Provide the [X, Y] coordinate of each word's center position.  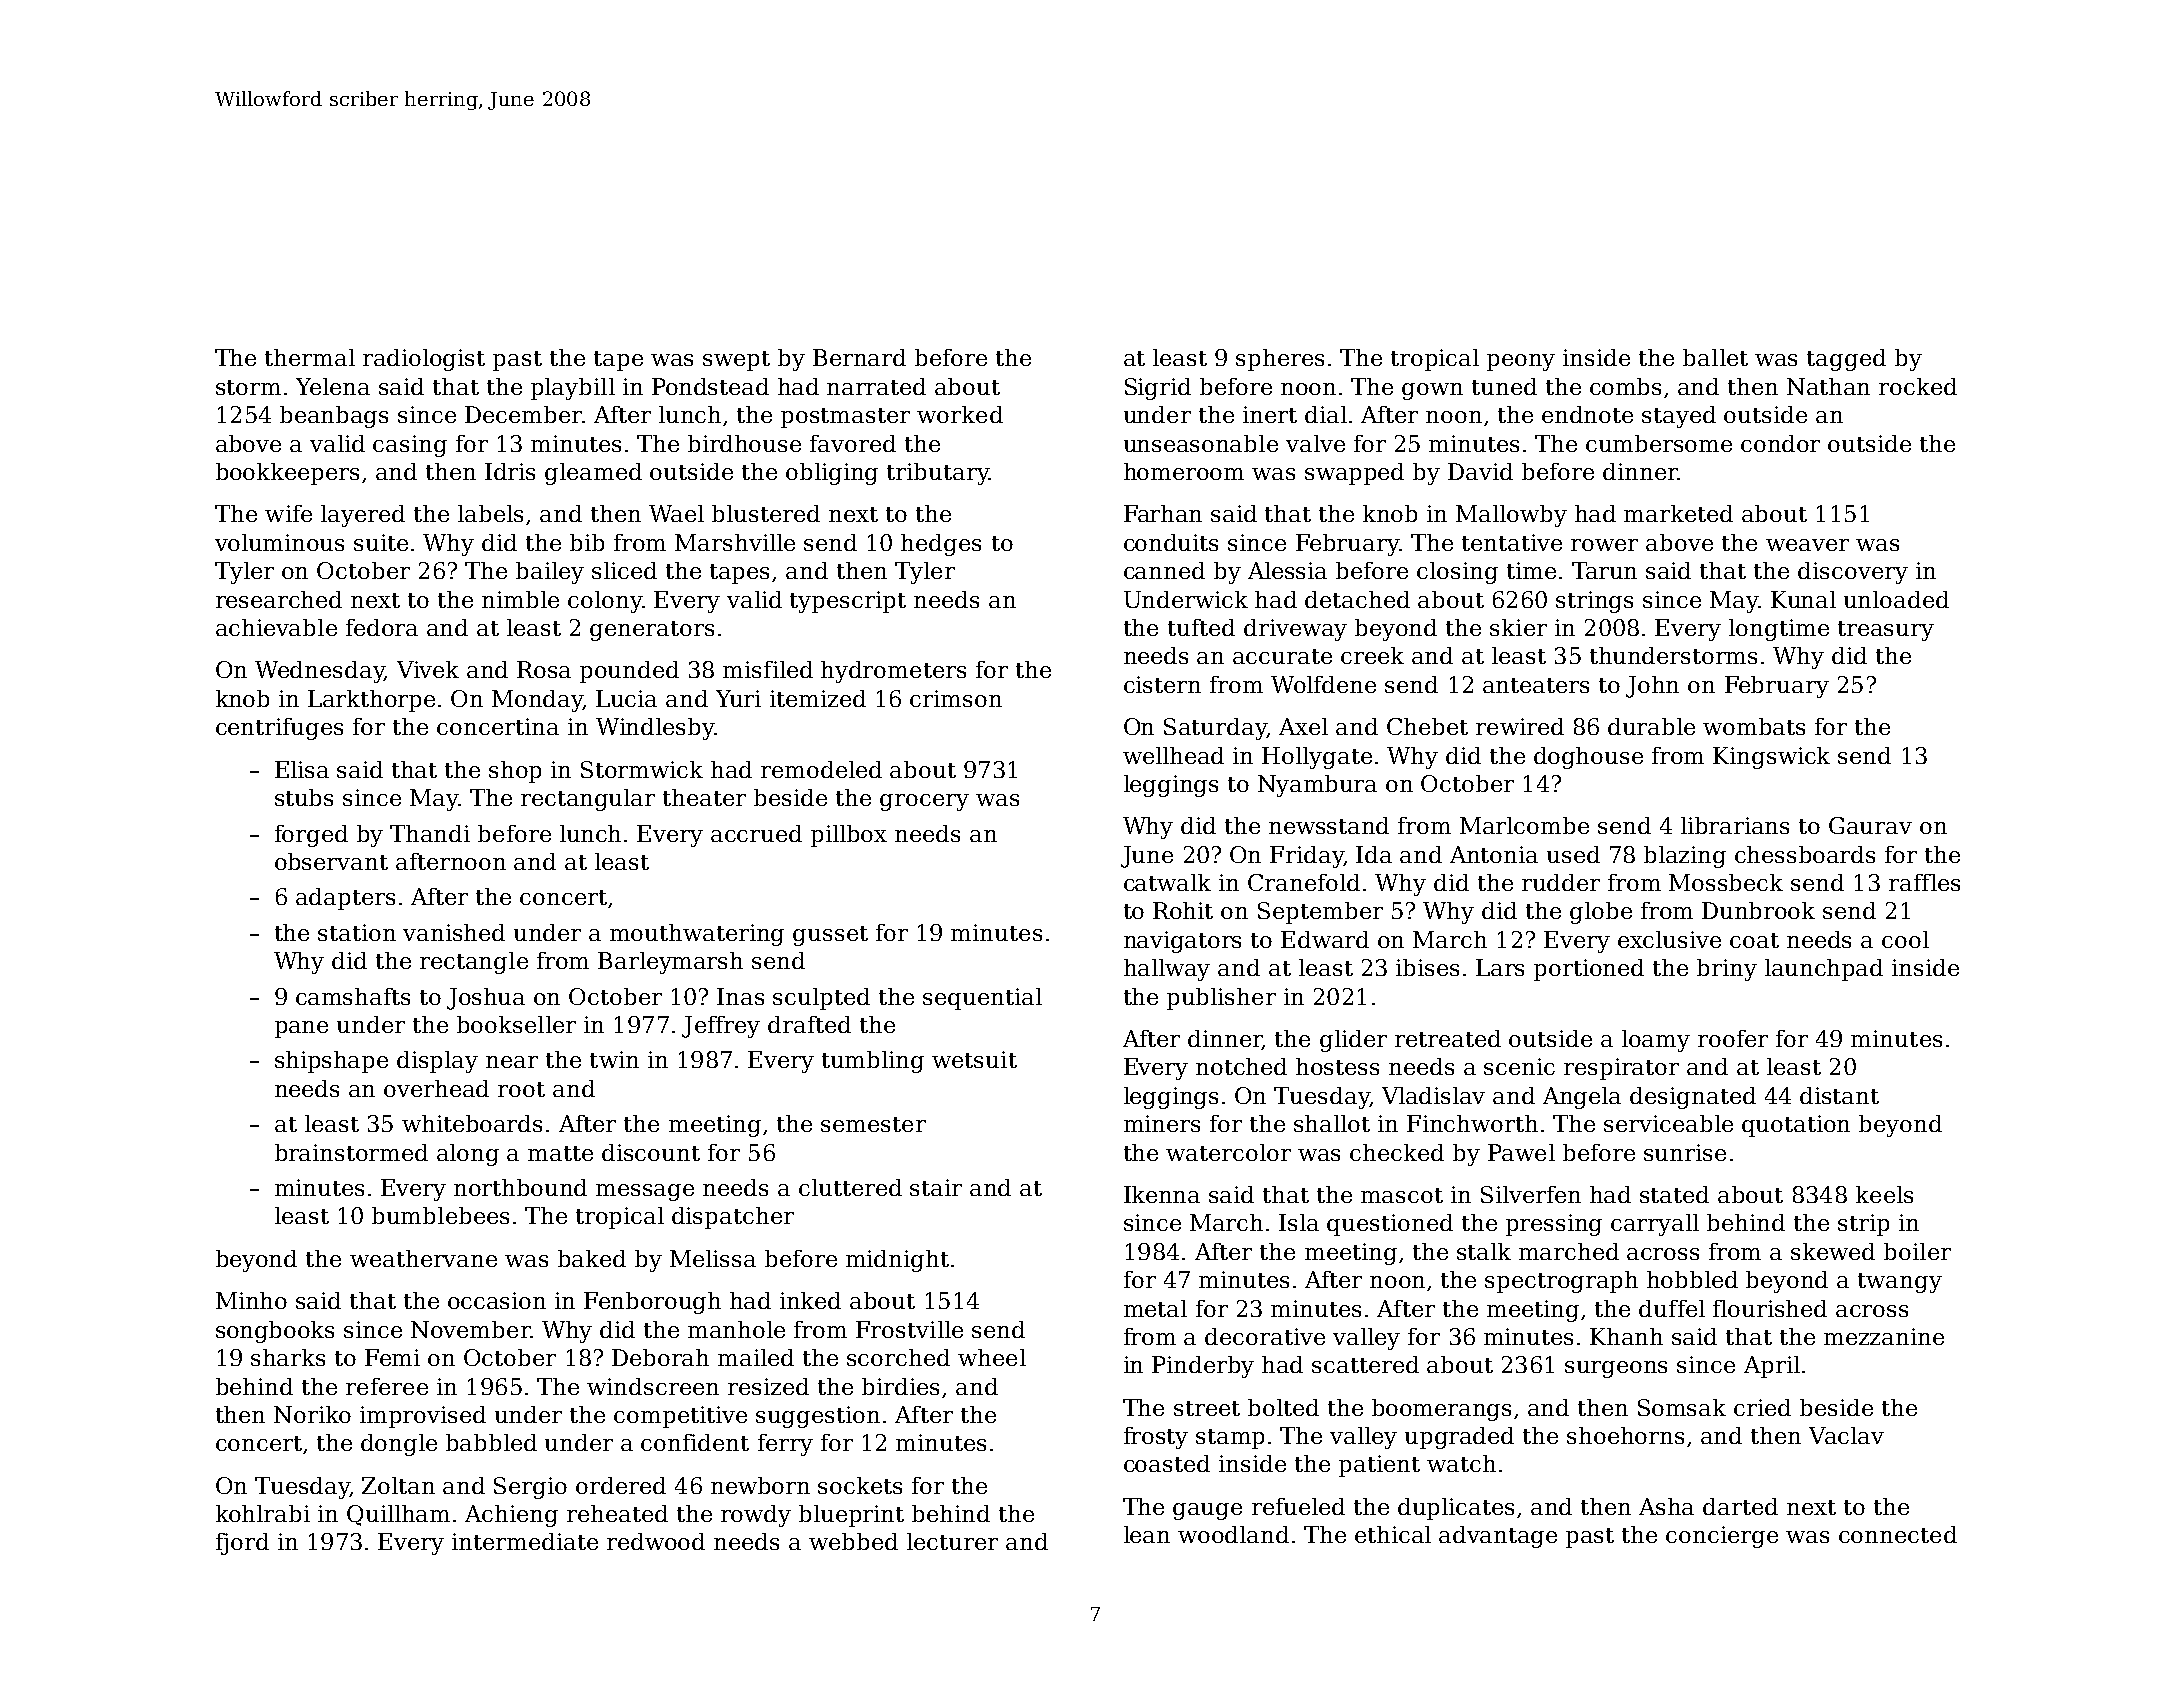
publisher [1221, 999]
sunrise [1685, 1152]
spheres [1280, 360]
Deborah [660, 1357]
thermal [310, 357]
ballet [1715, 357]
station [357, 932]
